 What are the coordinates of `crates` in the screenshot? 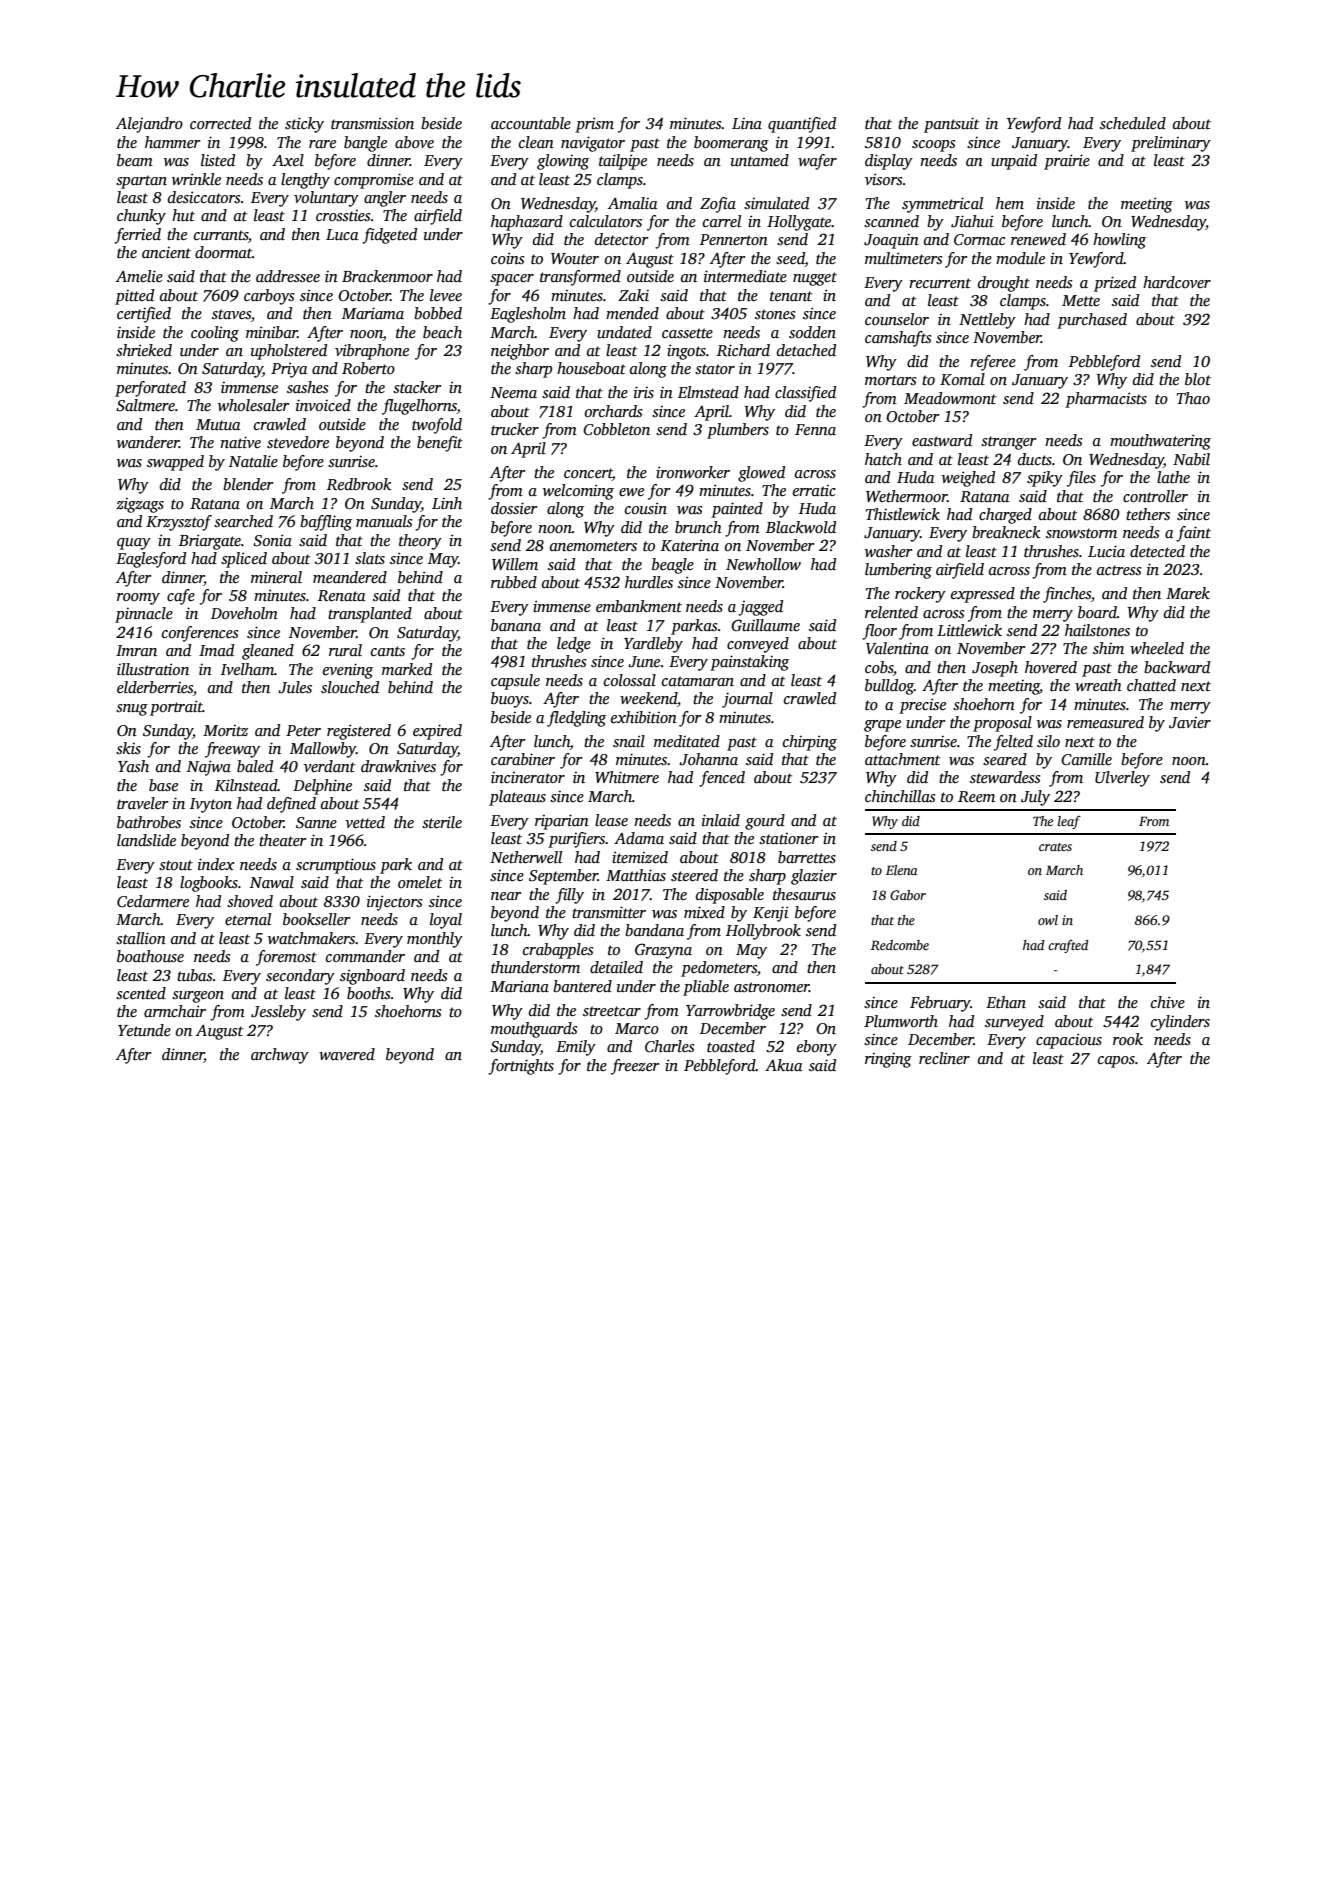 It's located at (1055, 847).
